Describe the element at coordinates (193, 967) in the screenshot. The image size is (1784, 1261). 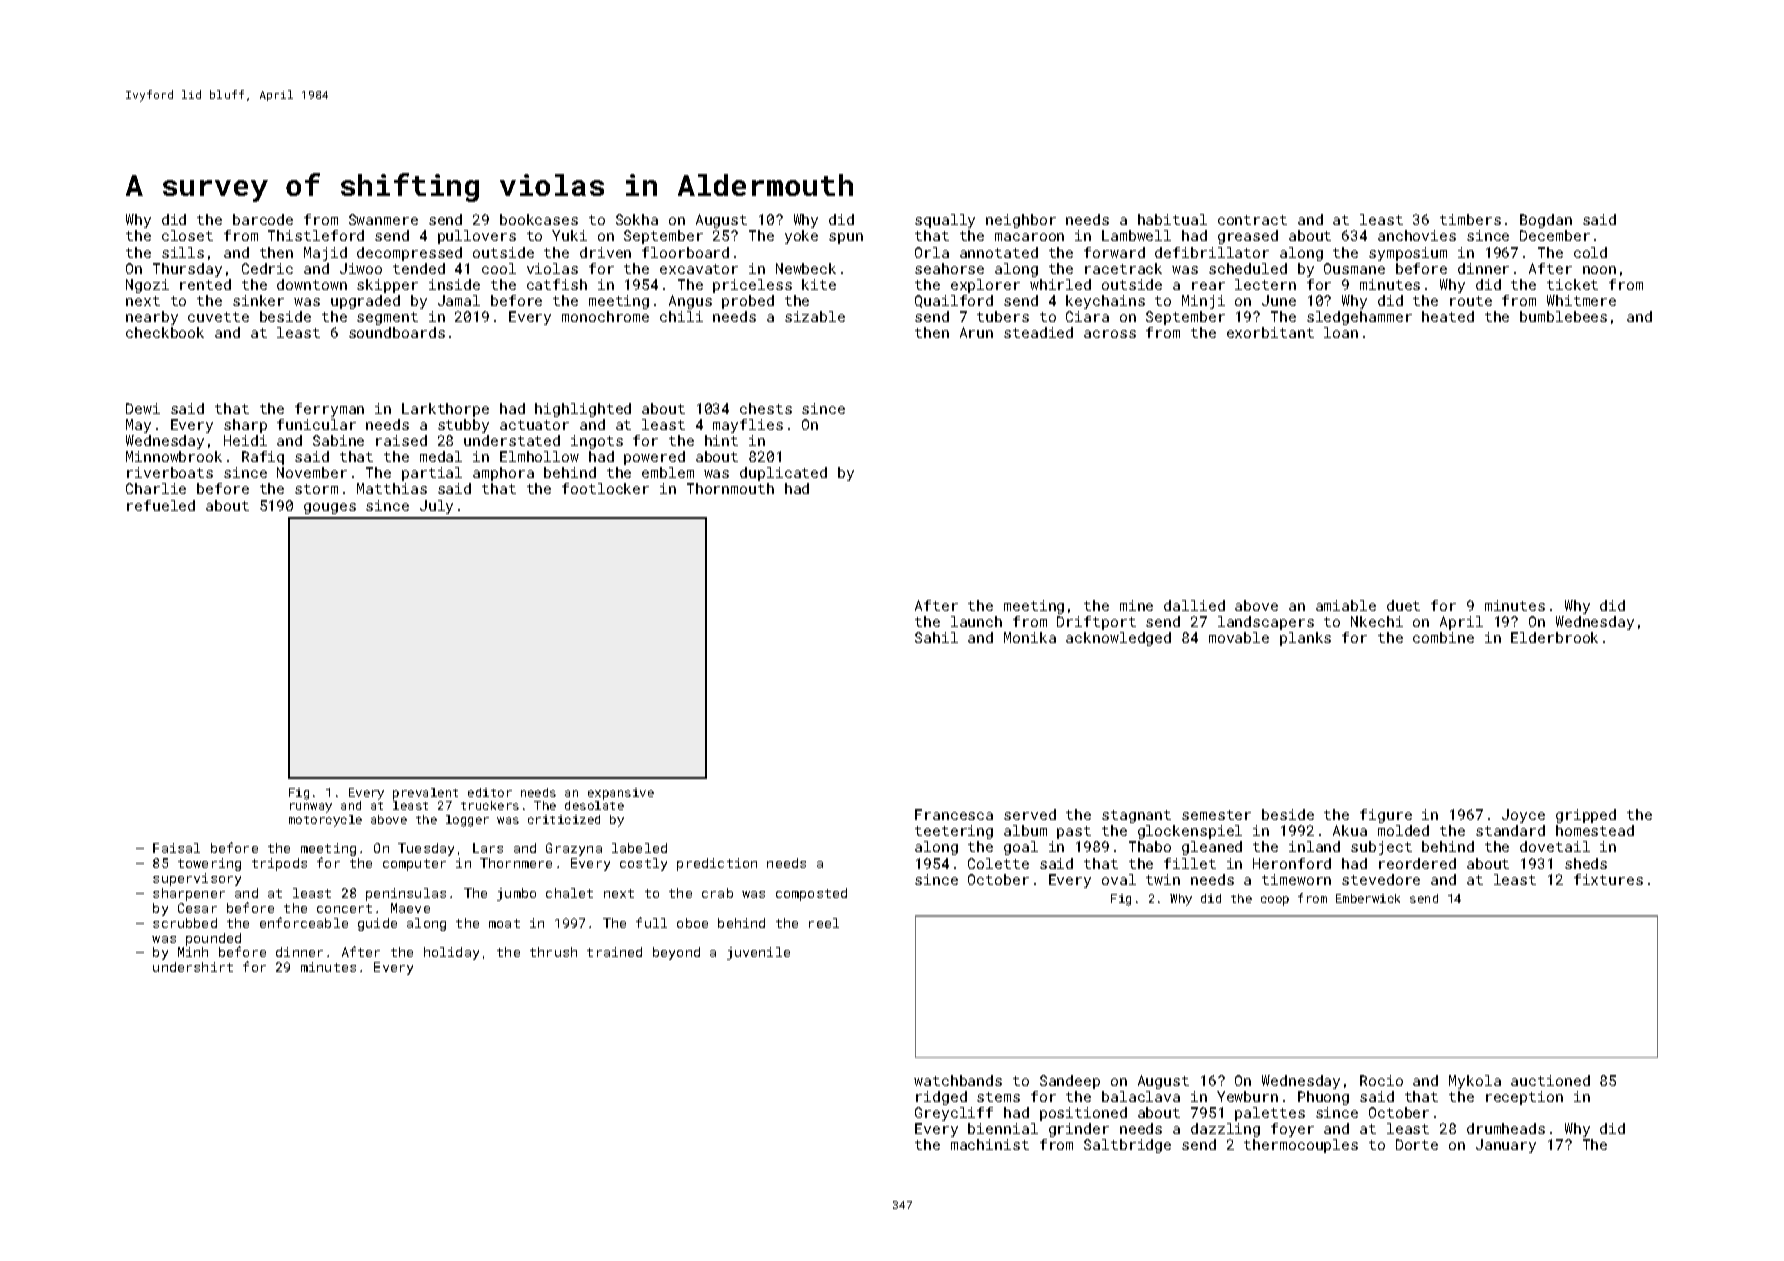
I see `undershirt` at that location.
